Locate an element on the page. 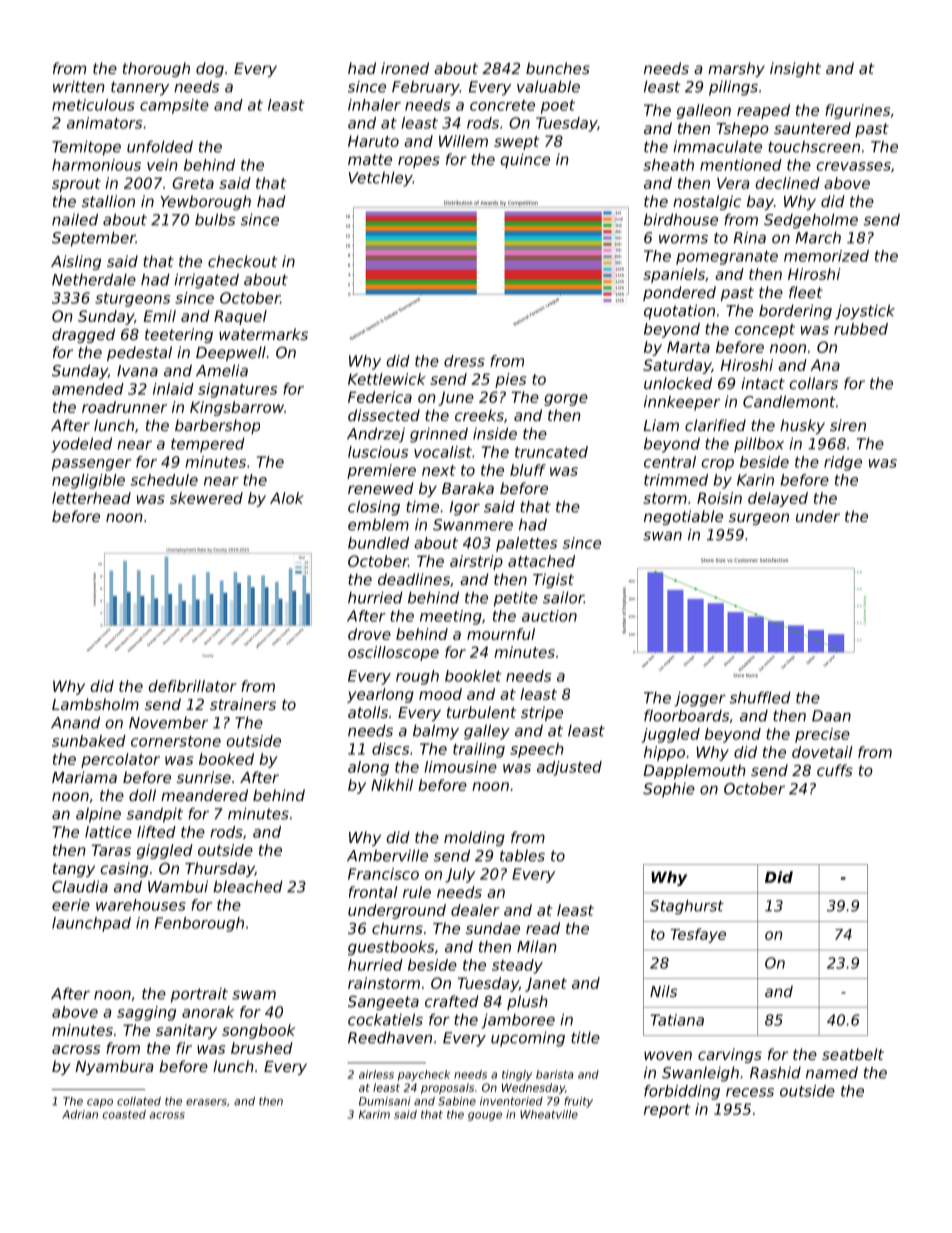  stripe is located at coordinates (542, 713).
